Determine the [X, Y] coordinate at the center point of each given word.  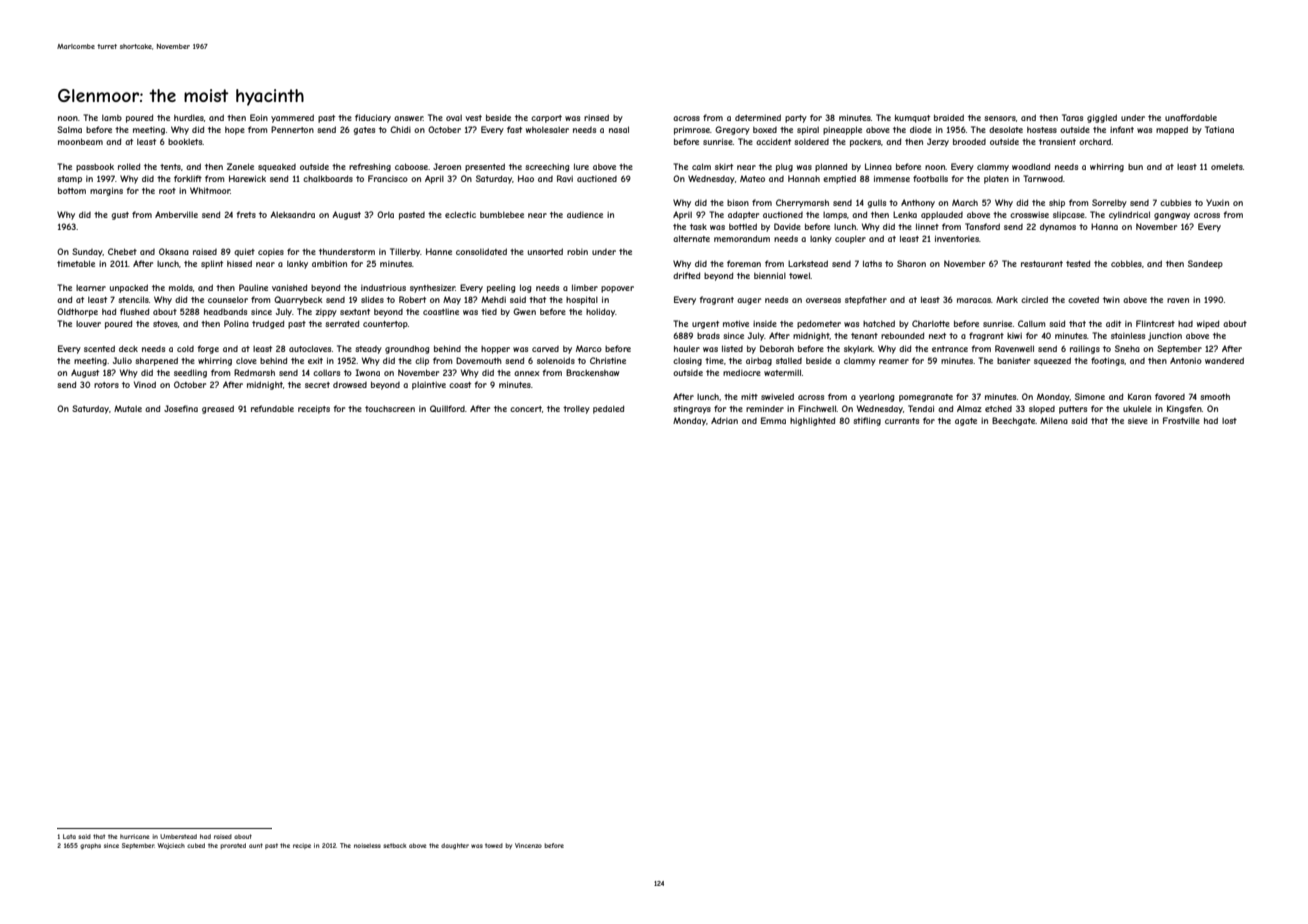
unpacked [129, 288]
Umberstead [178, 836]
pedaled [608, 409]
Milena [1054, 420]
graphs [90, 846]
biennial [770, 275]
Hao [526, 178]
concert [526, 409]
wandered [1224, 360]
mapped [1172, 130]
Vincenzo [528, 845]
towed [494, 845]
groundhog [407, 349]
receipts [314, 409]
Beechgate [1013, 421]
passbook [95, 167]
